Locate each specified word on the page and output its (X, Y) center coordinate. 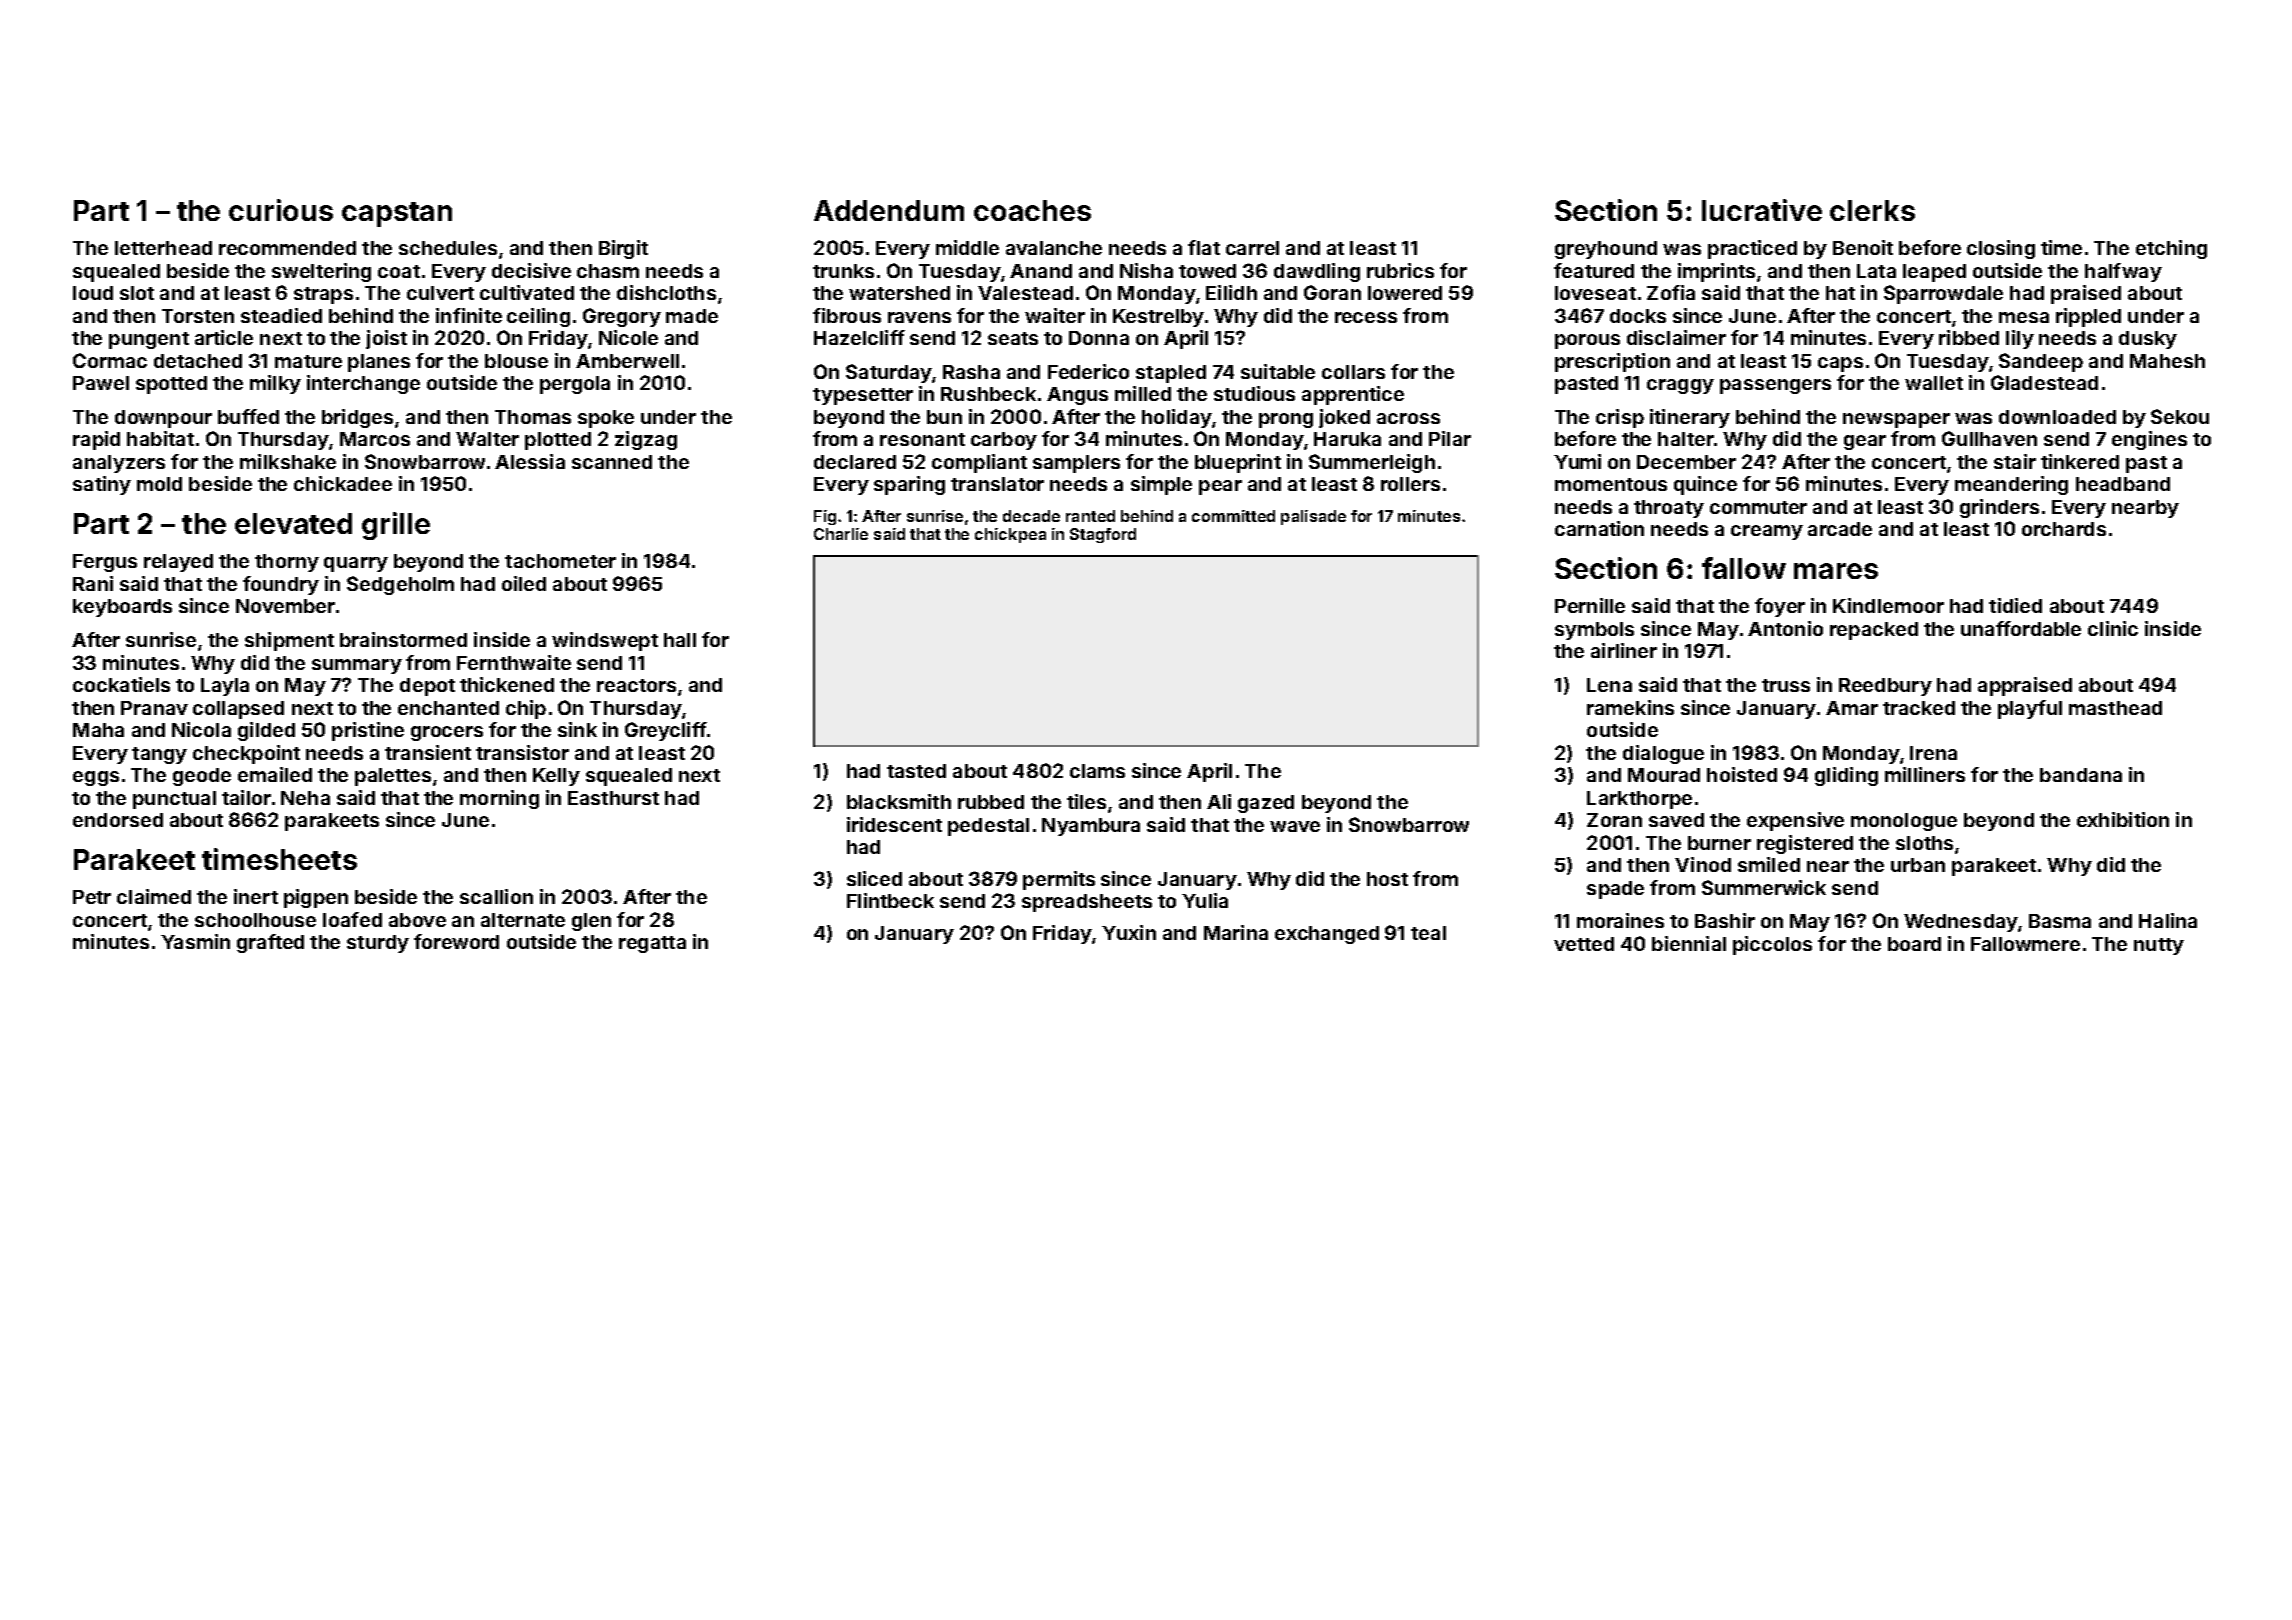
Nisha (1146, 270)
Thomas (533, 417)
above (417, 920)
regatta (652, 944)
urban (1918, 865)
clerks (1872, 210)
